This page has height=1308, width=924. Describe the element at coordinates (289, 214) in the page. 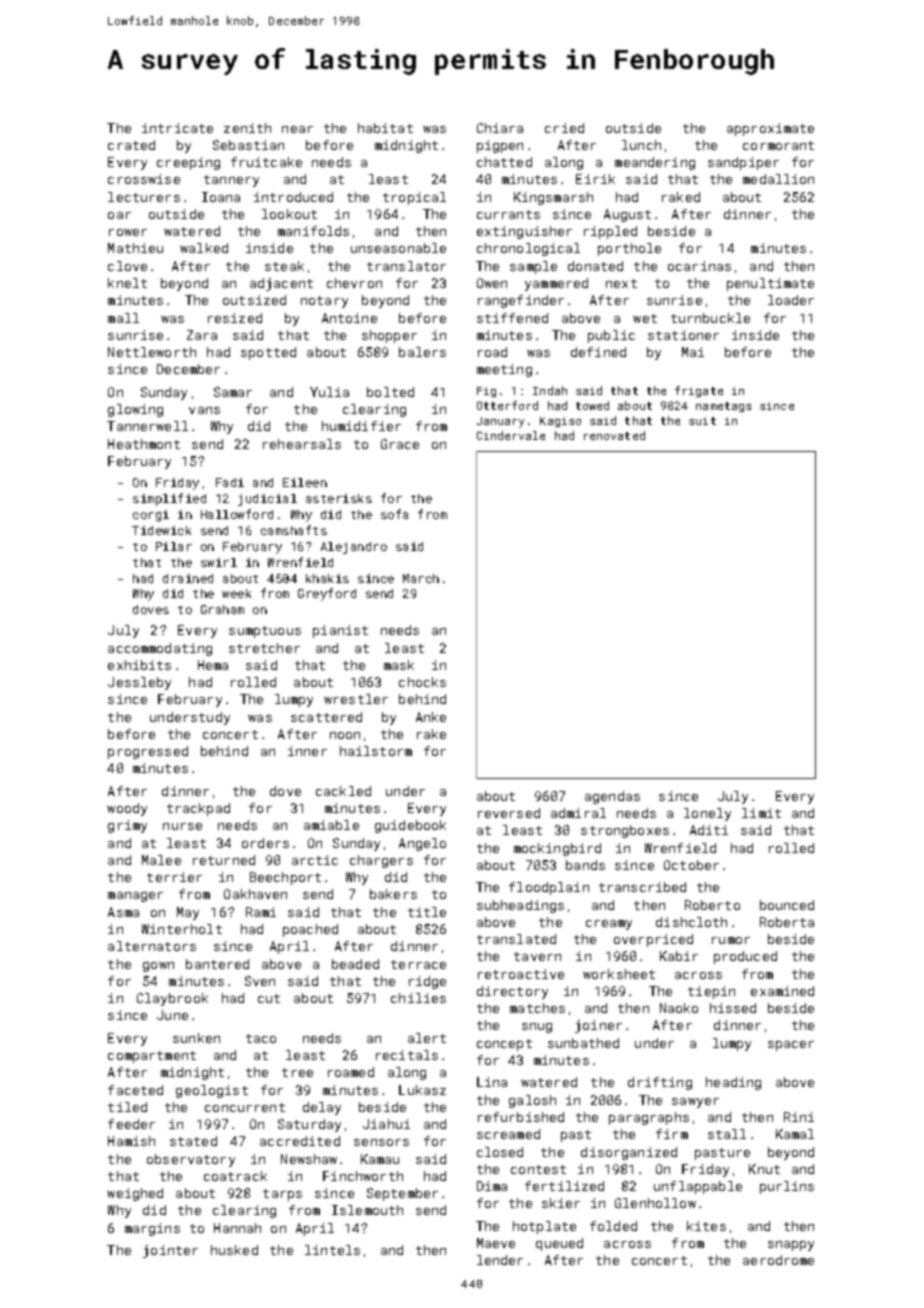

I see `lookout` at that location.
